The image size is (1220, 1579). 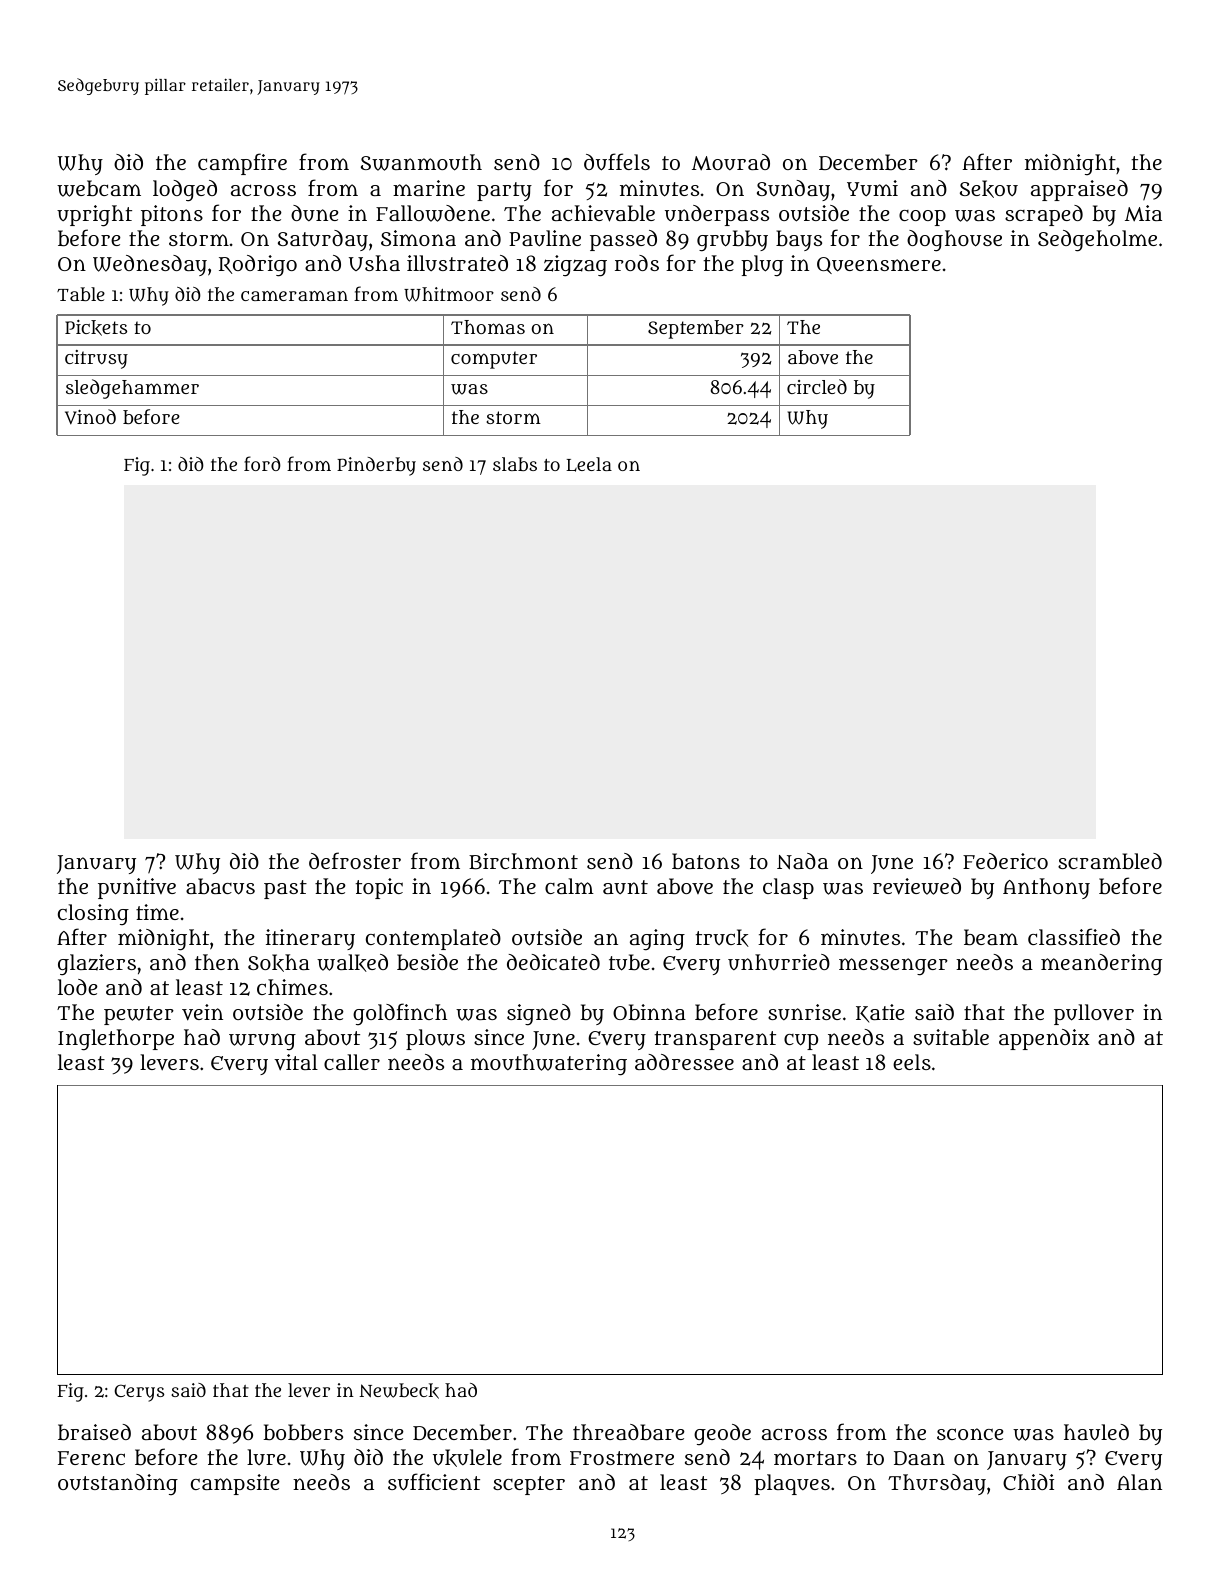 What do you see at coordinates (937, 1484) in the document?
I see `Thursday` at bounding box center [937, 1484].
